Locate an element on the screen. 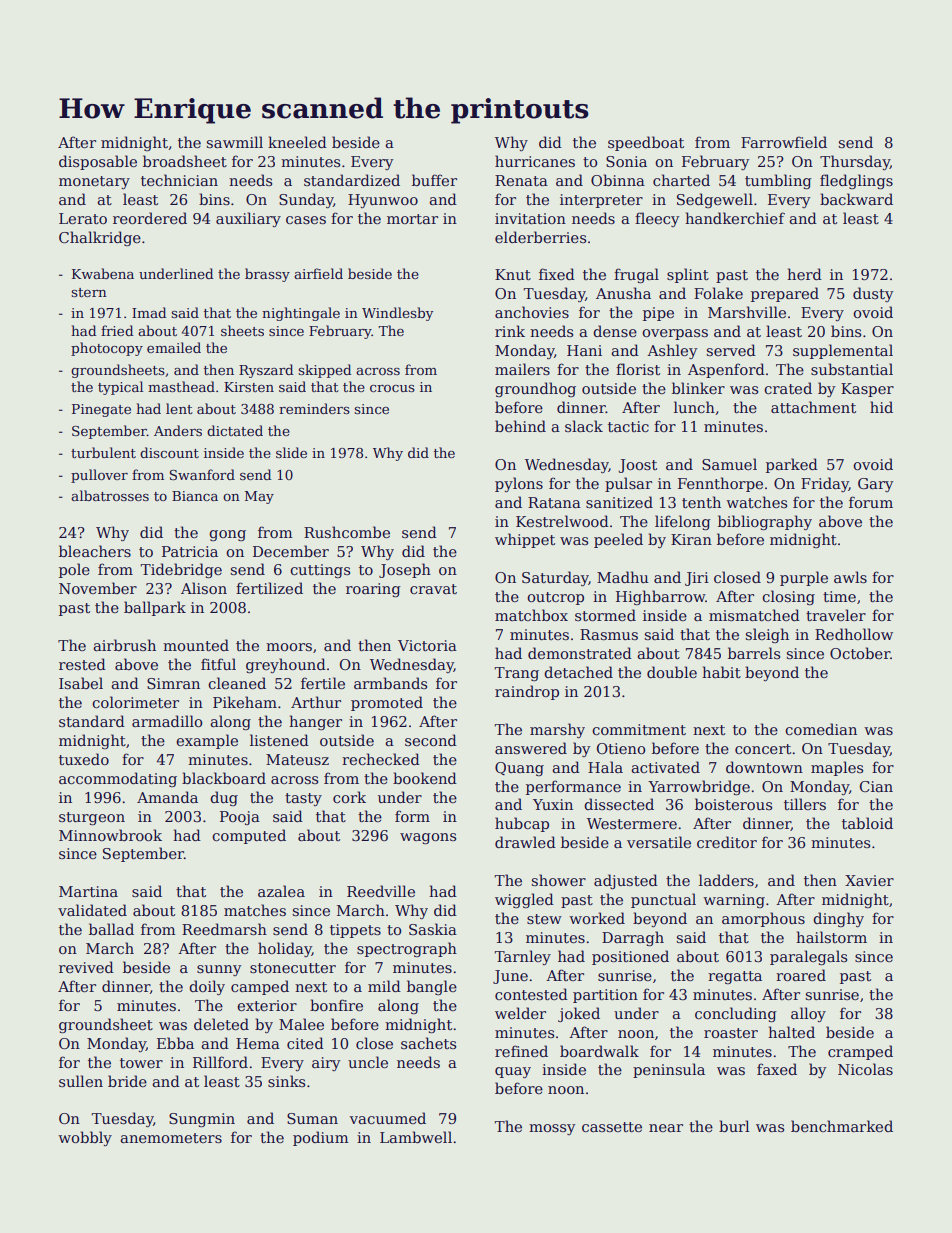 The height and width of the screenshot is (1233, 952). Windlesby is located at coordinates (398, 314).
